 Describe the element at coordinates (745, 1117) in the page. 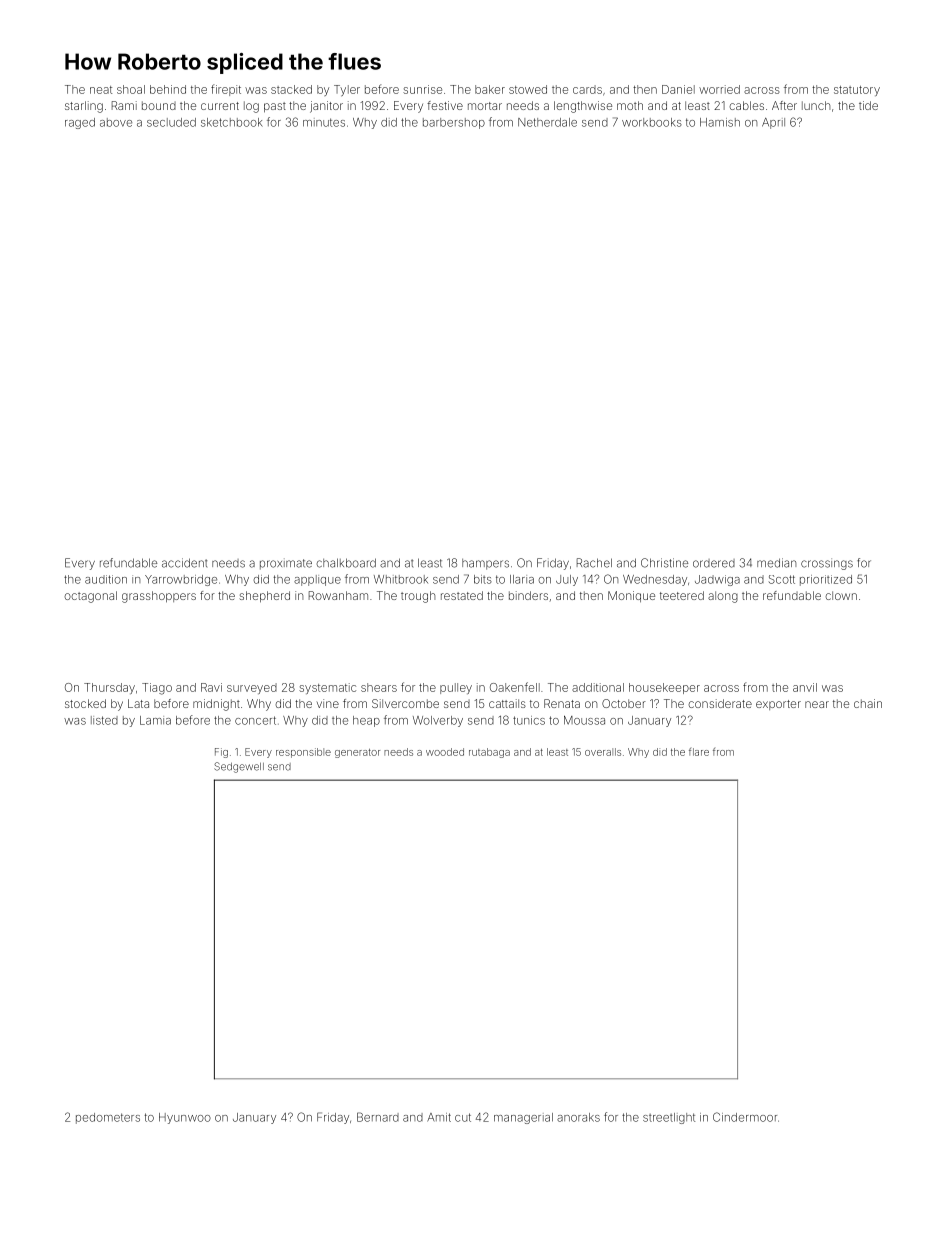

I see `Cindermoor` at that location.
